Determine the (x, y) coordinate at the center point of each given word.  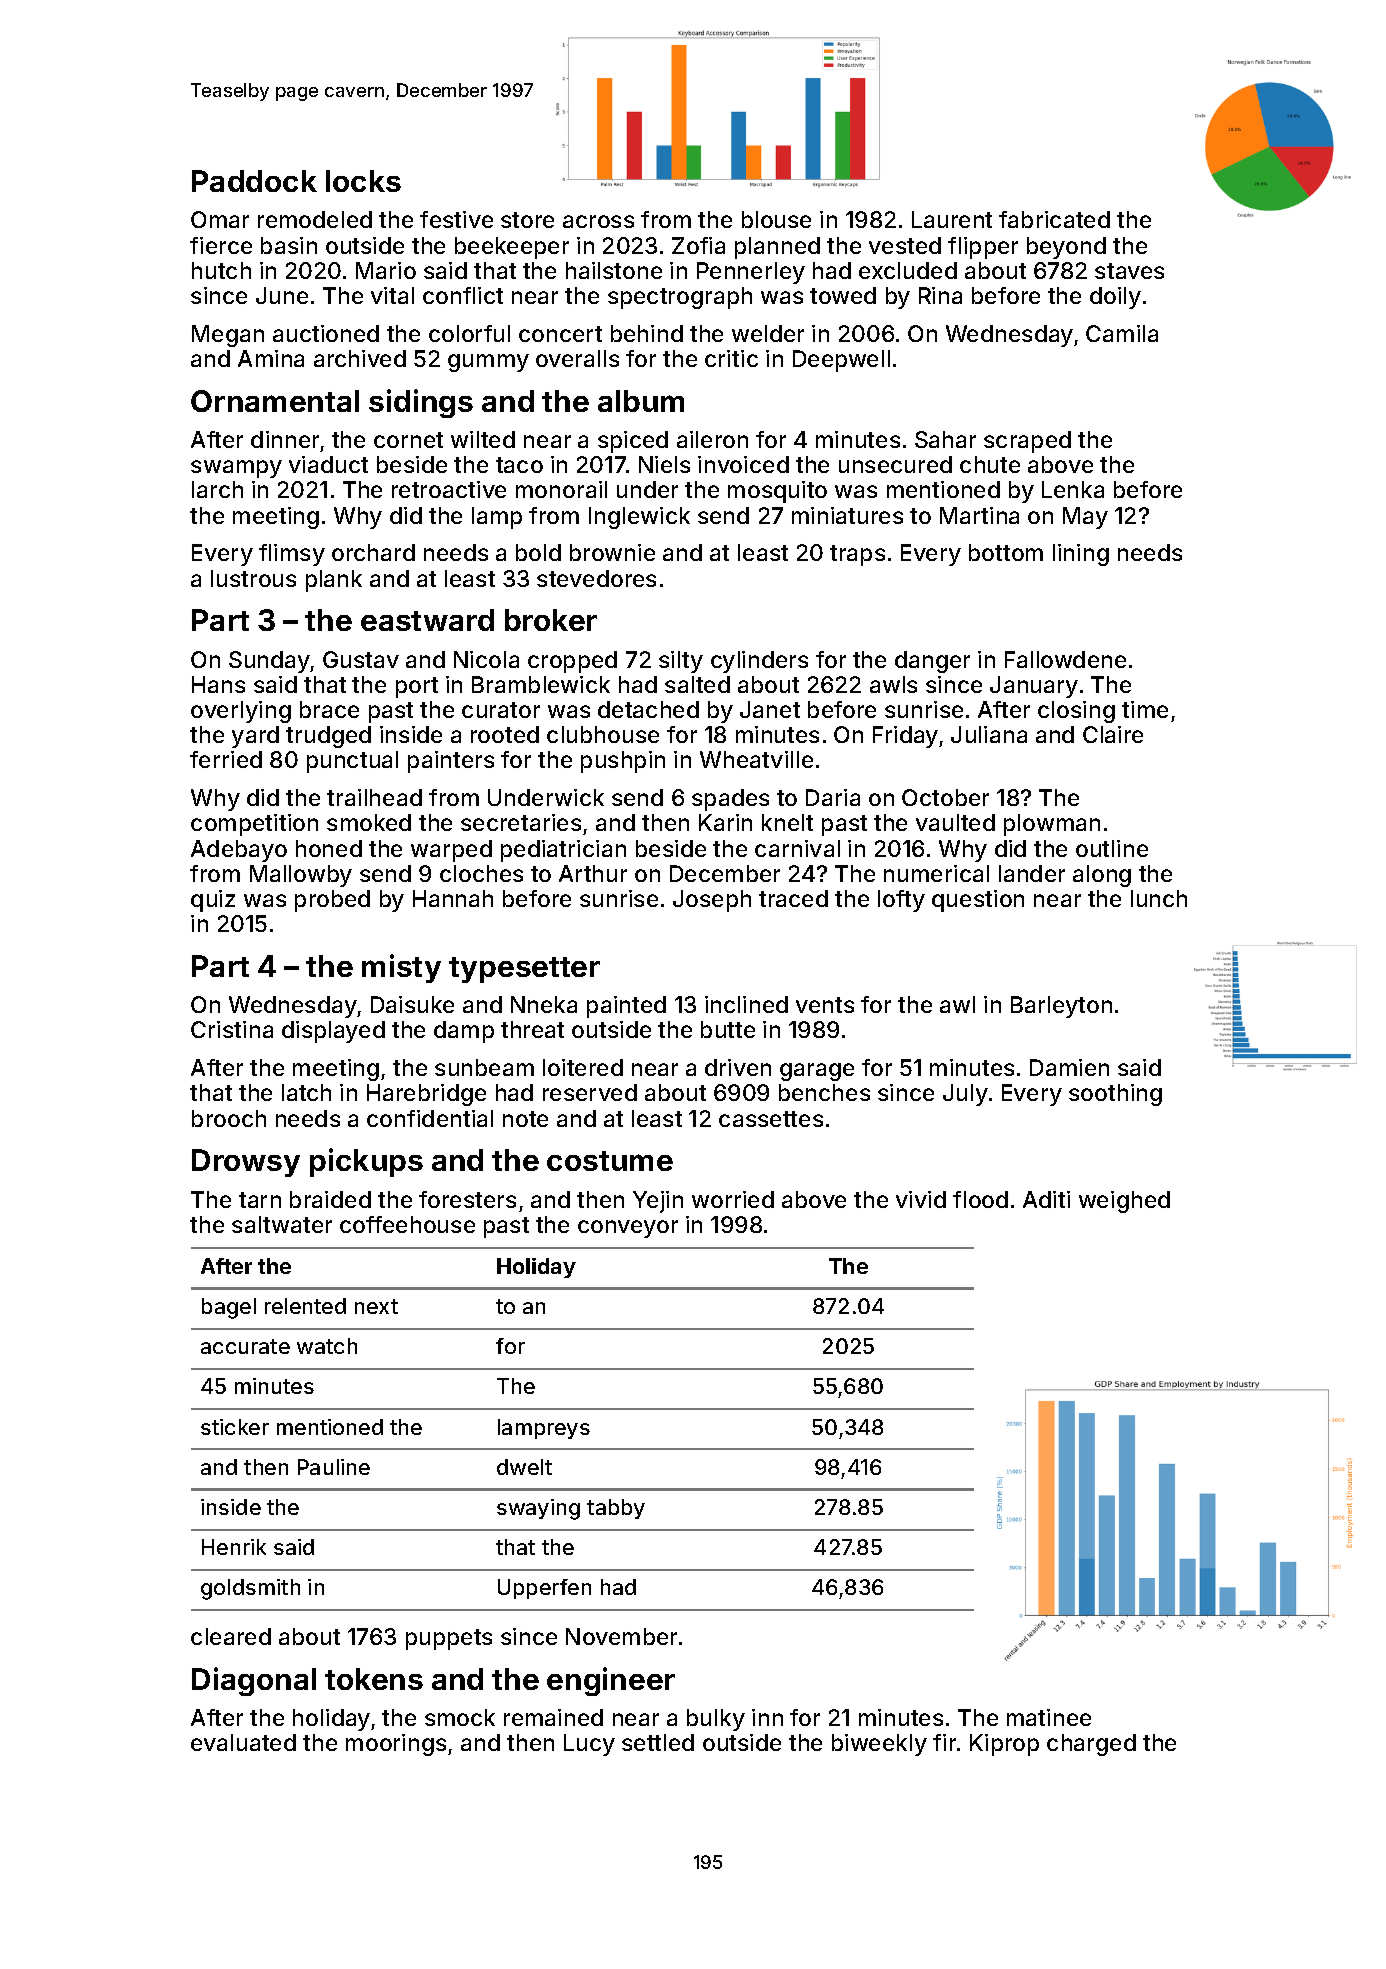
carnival (797, 848)
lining (1081, 555)
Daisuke (412, 1004)
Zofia (698, 245)
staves (1129, 271)
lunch (1159, 898)
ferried (226, 759)
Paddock (254, 181)
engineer (611, 1681)
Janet (770, 709)
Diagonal (254, 1681)
